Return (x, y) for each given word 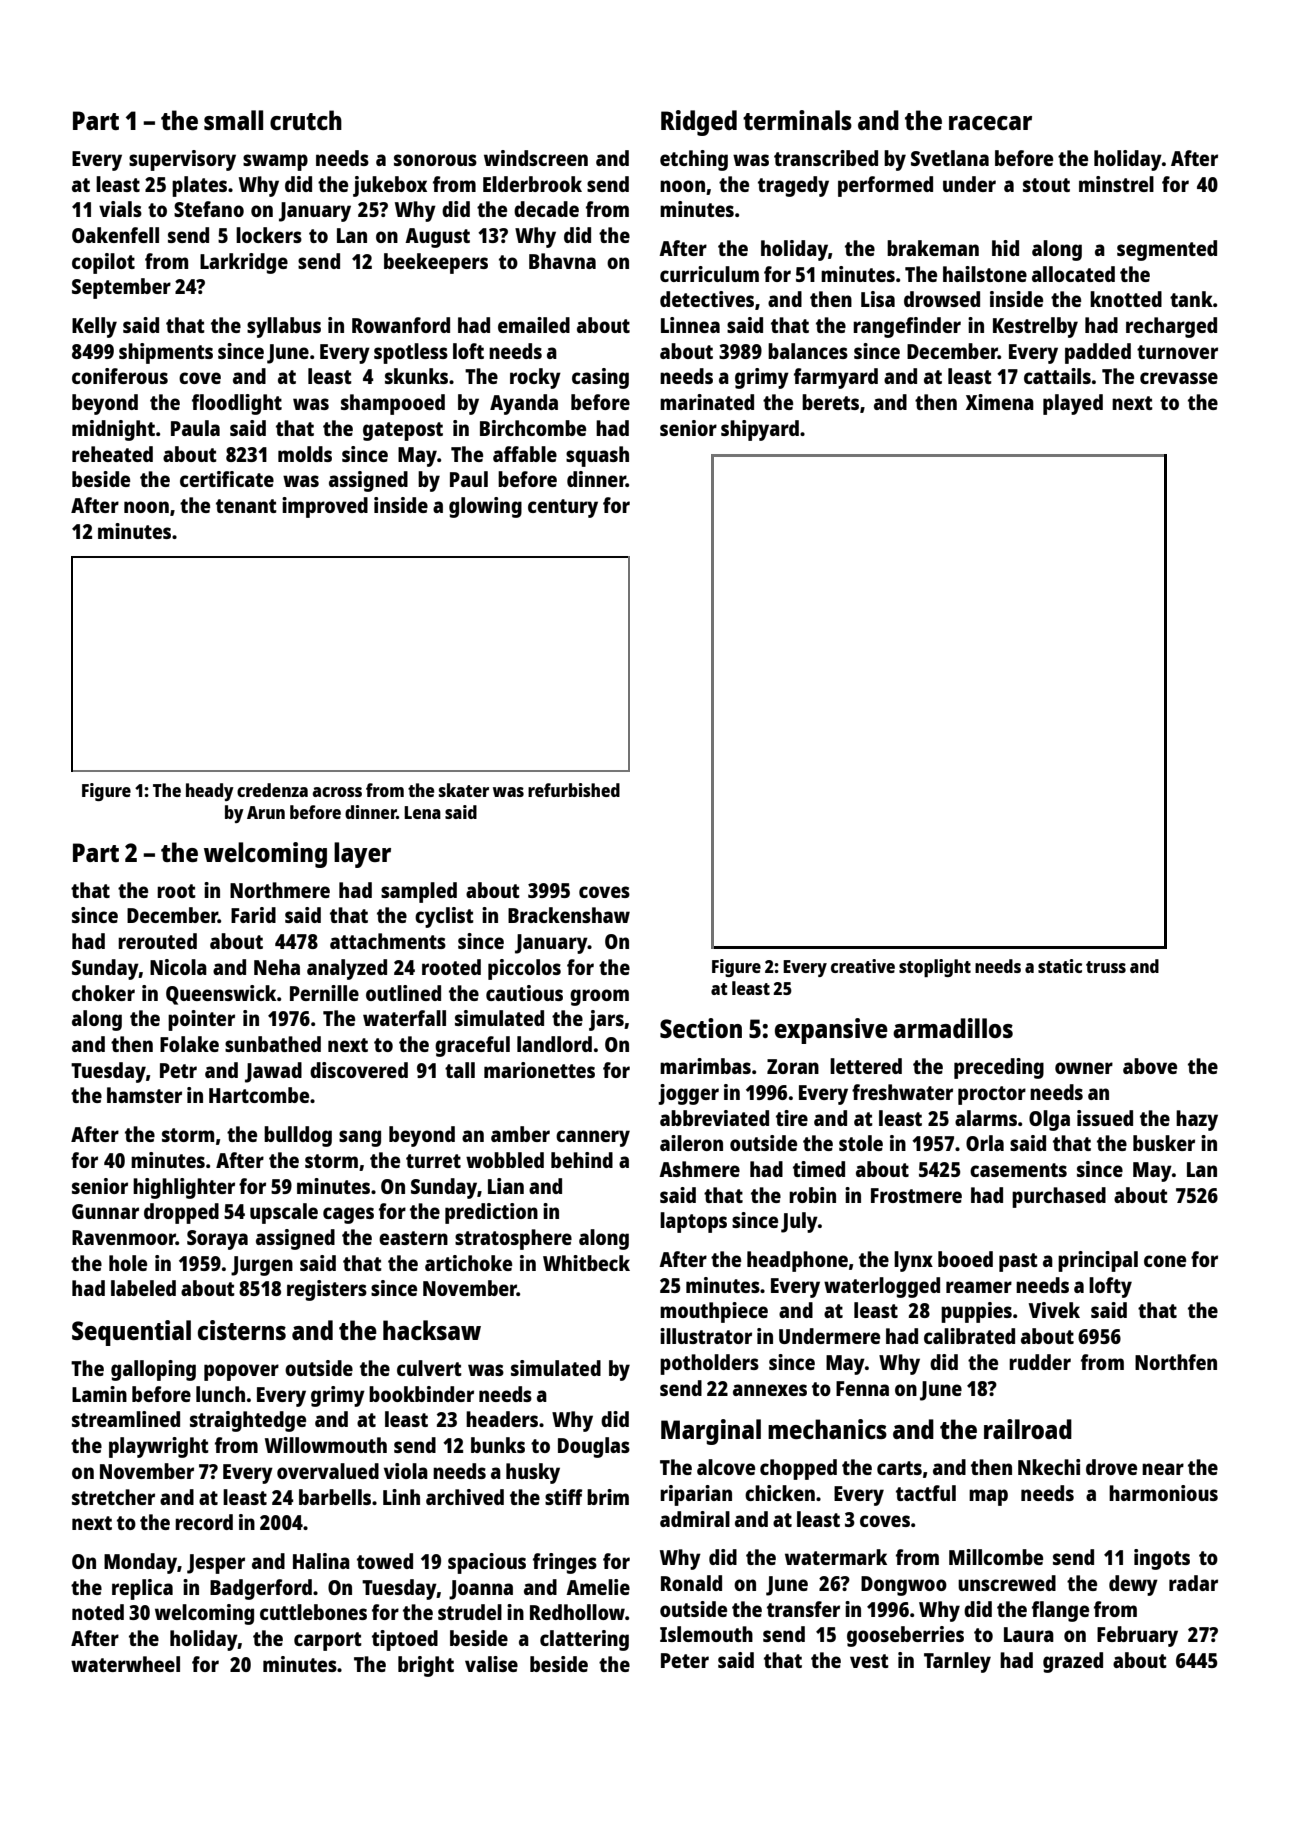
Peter (685, 1660)
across (337, 792)
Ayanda (524, 404)
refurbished (574, 790)
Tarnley (957, 1662)
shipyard (760, 430)
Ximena (1000, 402)
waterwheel (125, 1664)
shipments (166, 353)
